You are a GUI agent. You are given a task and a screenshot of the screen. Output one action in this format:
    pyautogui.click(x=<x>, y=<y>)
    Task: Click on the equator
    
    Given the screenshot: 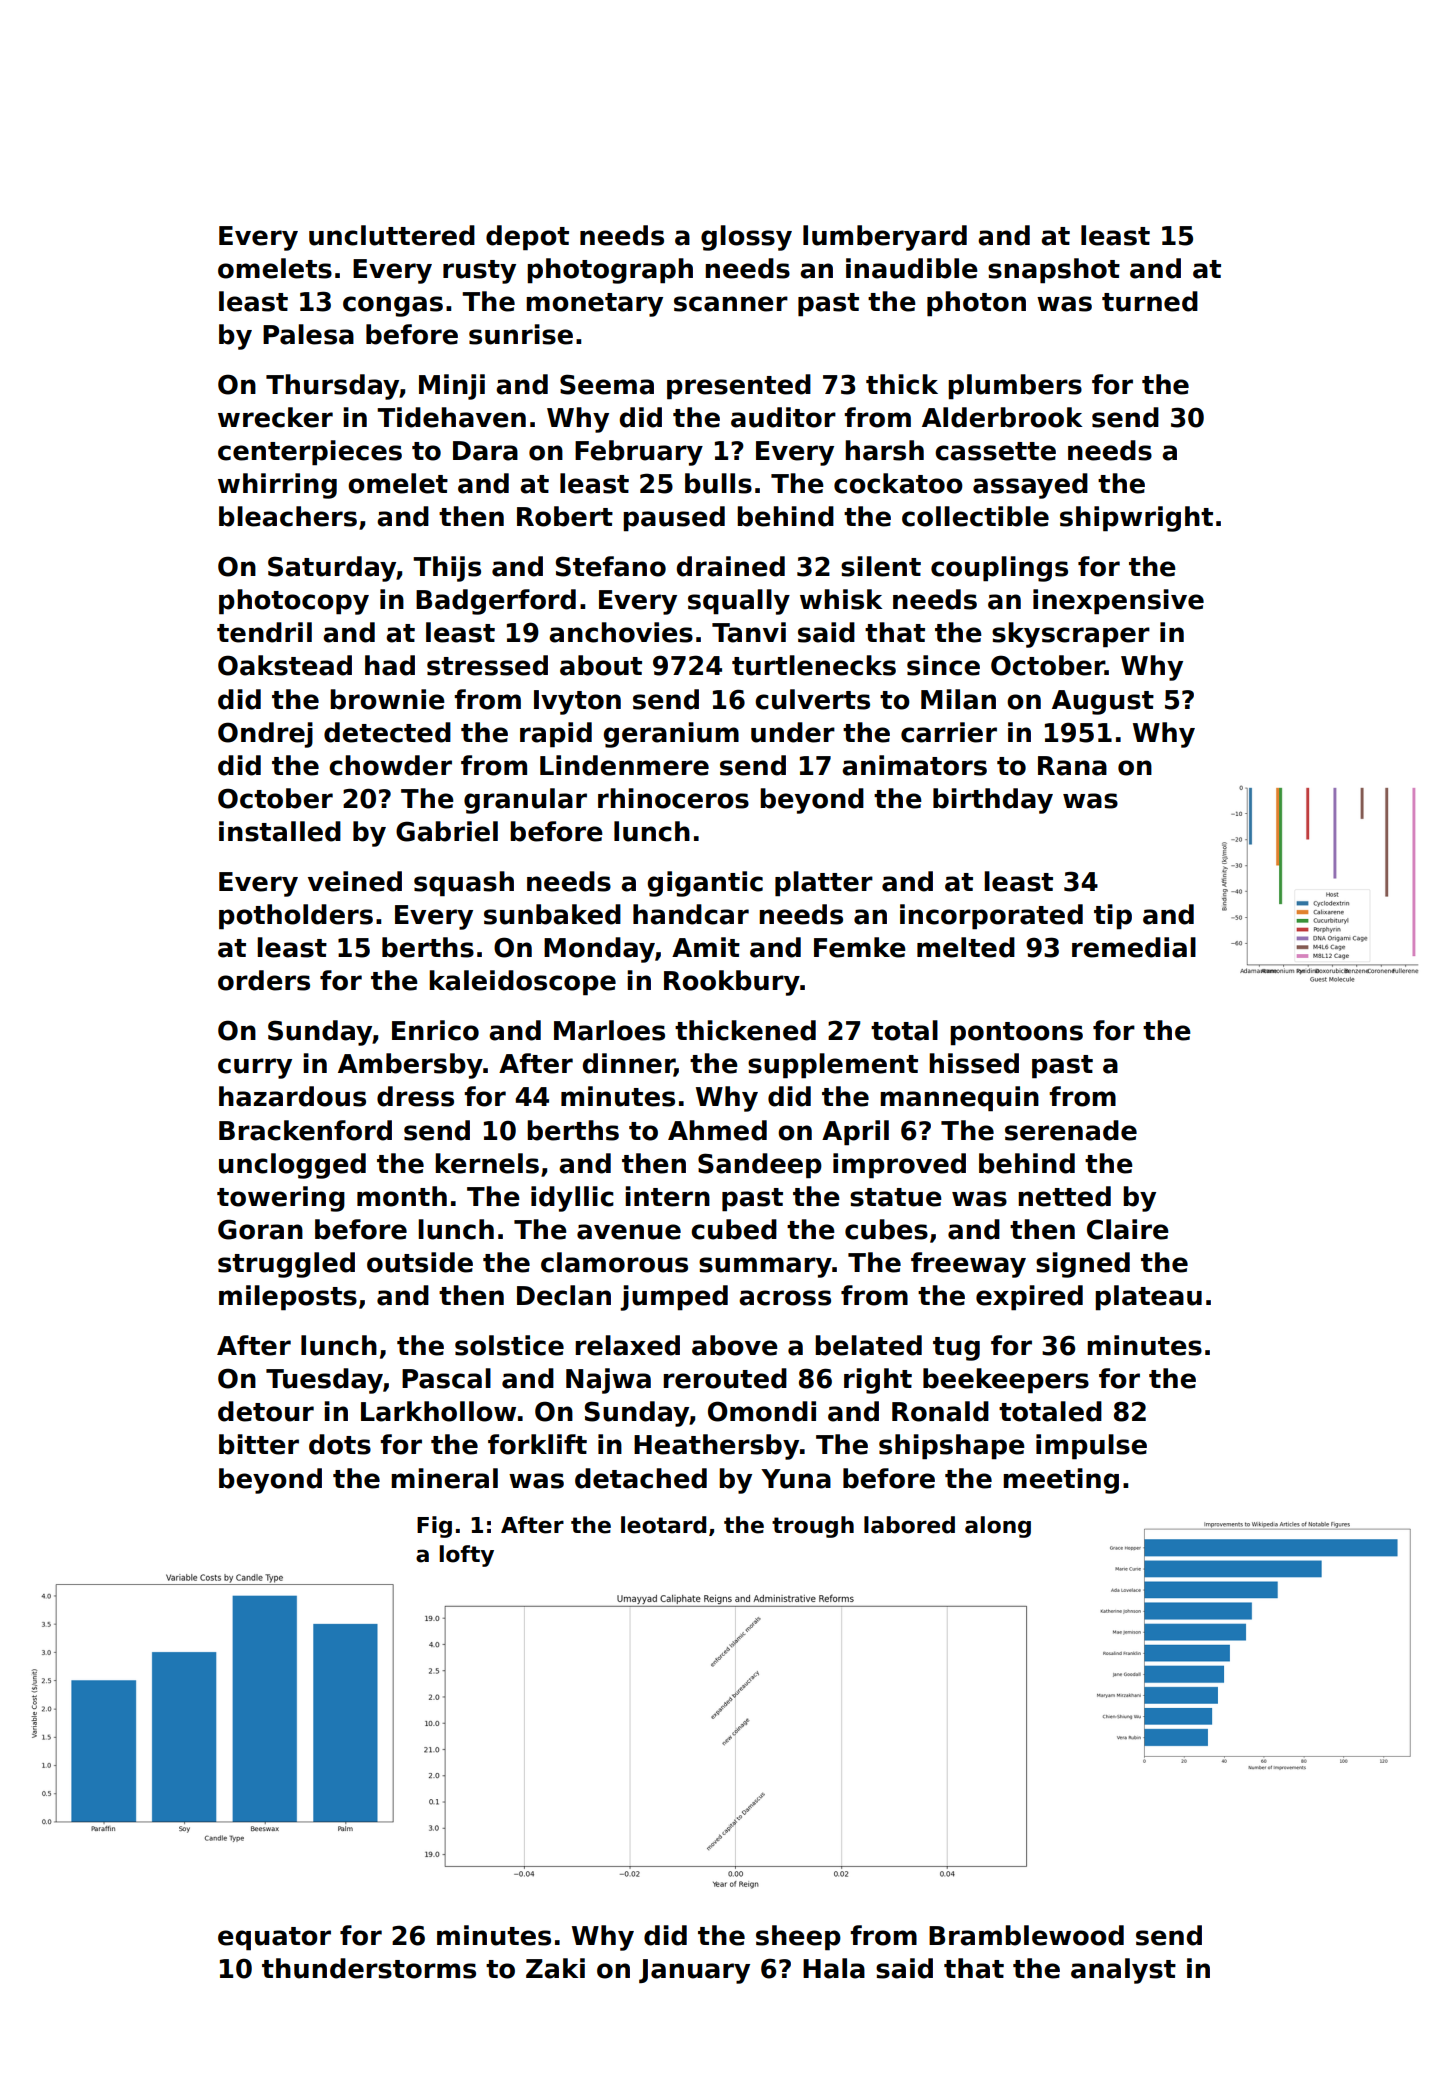 What is the action you would take?
    pyautogui.click(x=274, y=1939)
